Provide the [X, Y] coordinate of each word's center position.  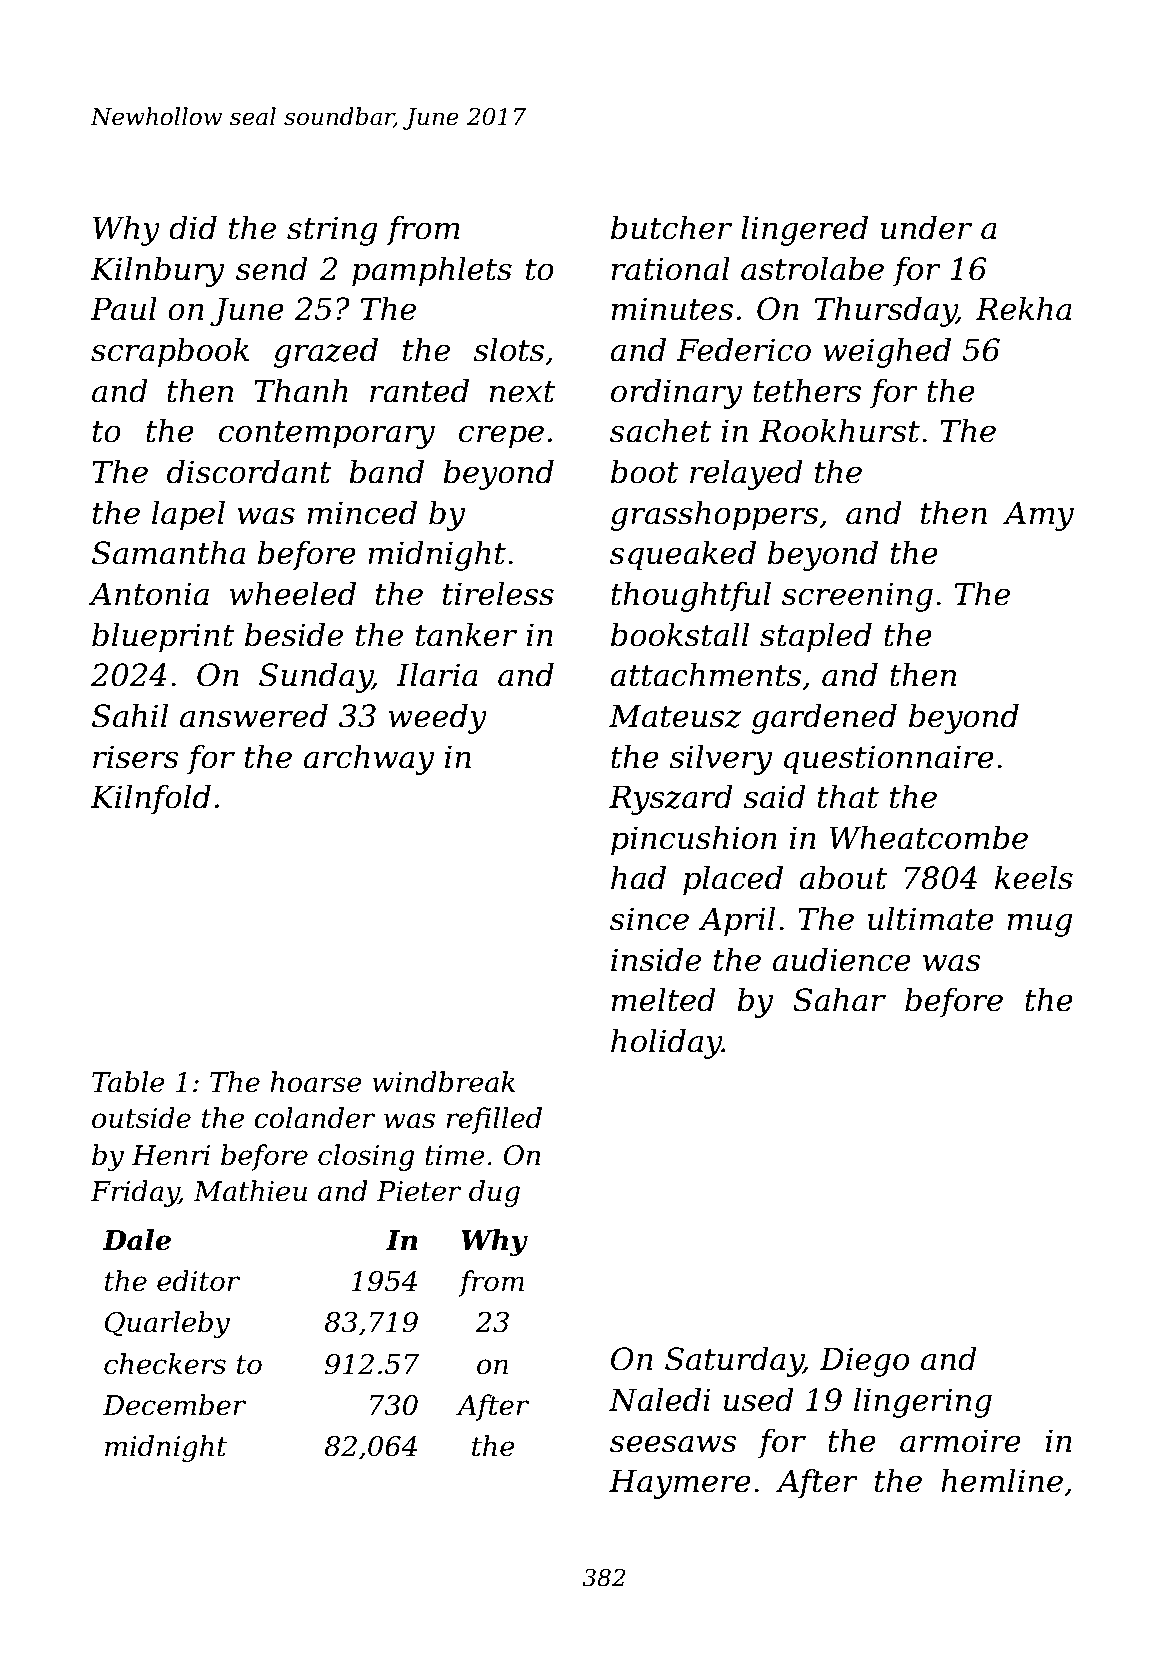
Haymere [680, 1484]
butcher [671, 227]
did [193, 227]
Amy [1038, 516]
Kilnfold [150, 799]
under [926, 227]
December [174, 1405]
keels [1034, 877]
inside [656, 959]
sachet [660, 430]
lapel [188, 515]
